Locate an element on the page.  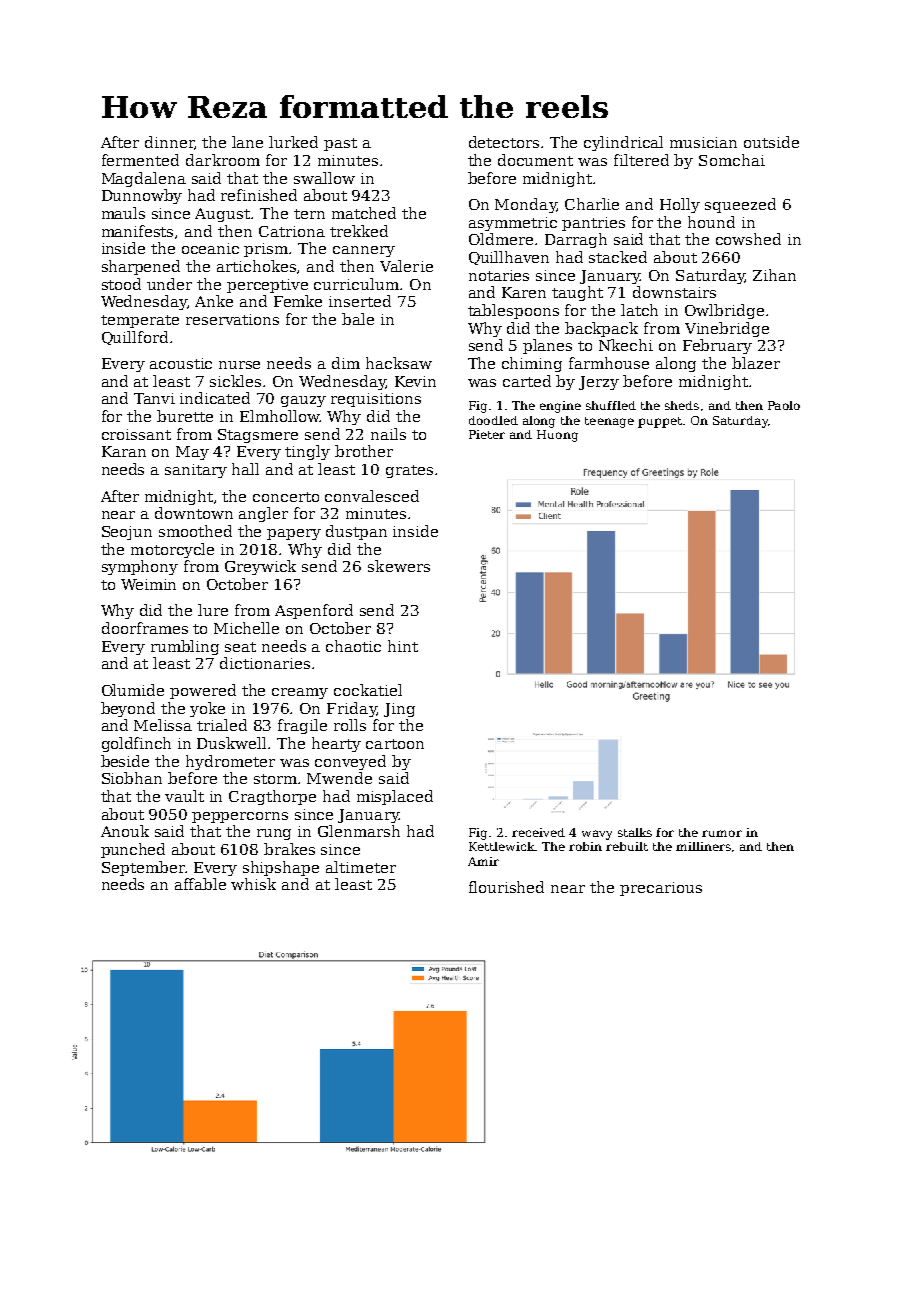
affable is located at coordinates (200, 884).
